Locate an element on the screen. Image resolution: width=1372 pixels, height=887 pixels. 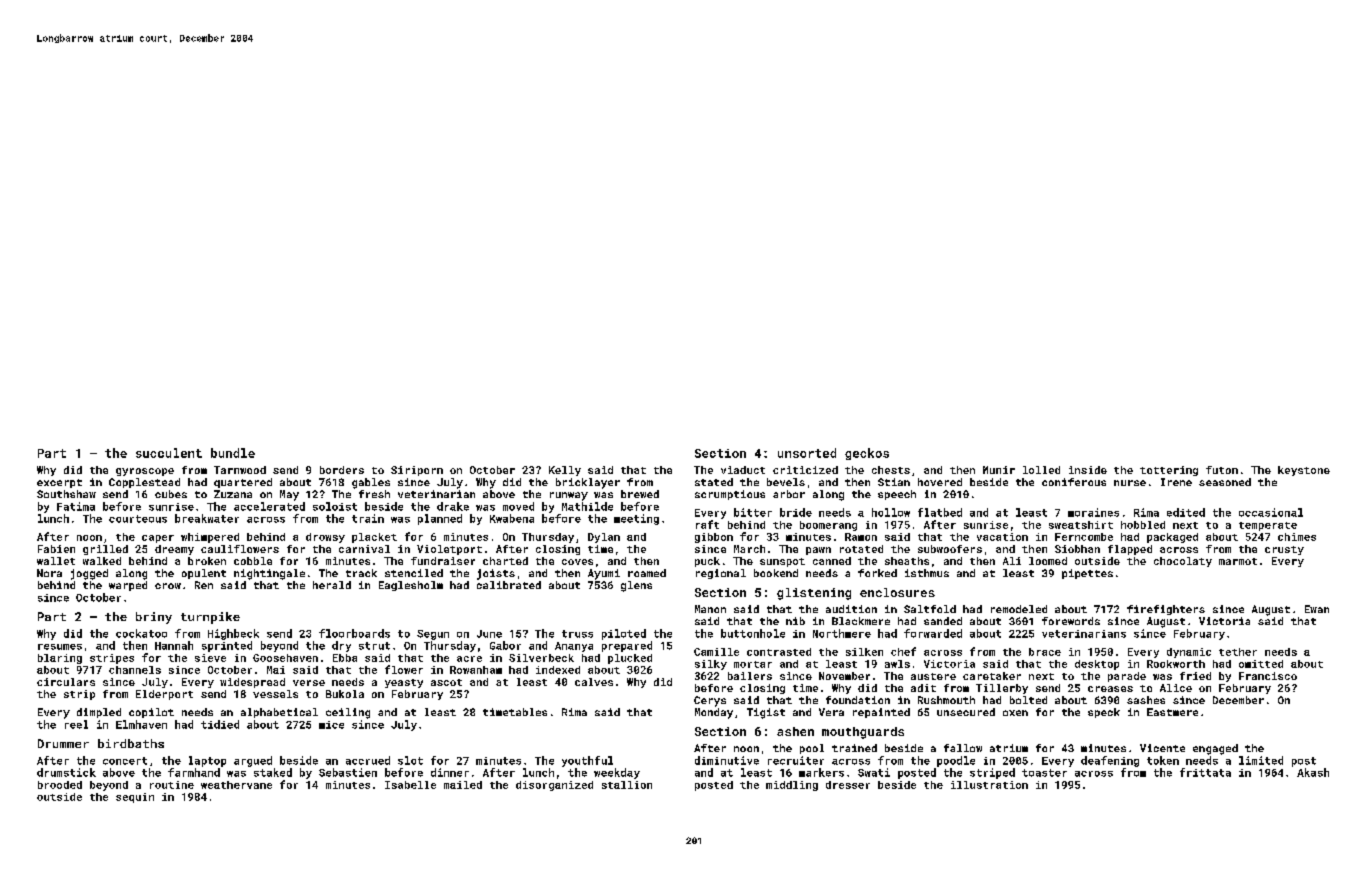
nurse is located at coordinates (1130, 483).
